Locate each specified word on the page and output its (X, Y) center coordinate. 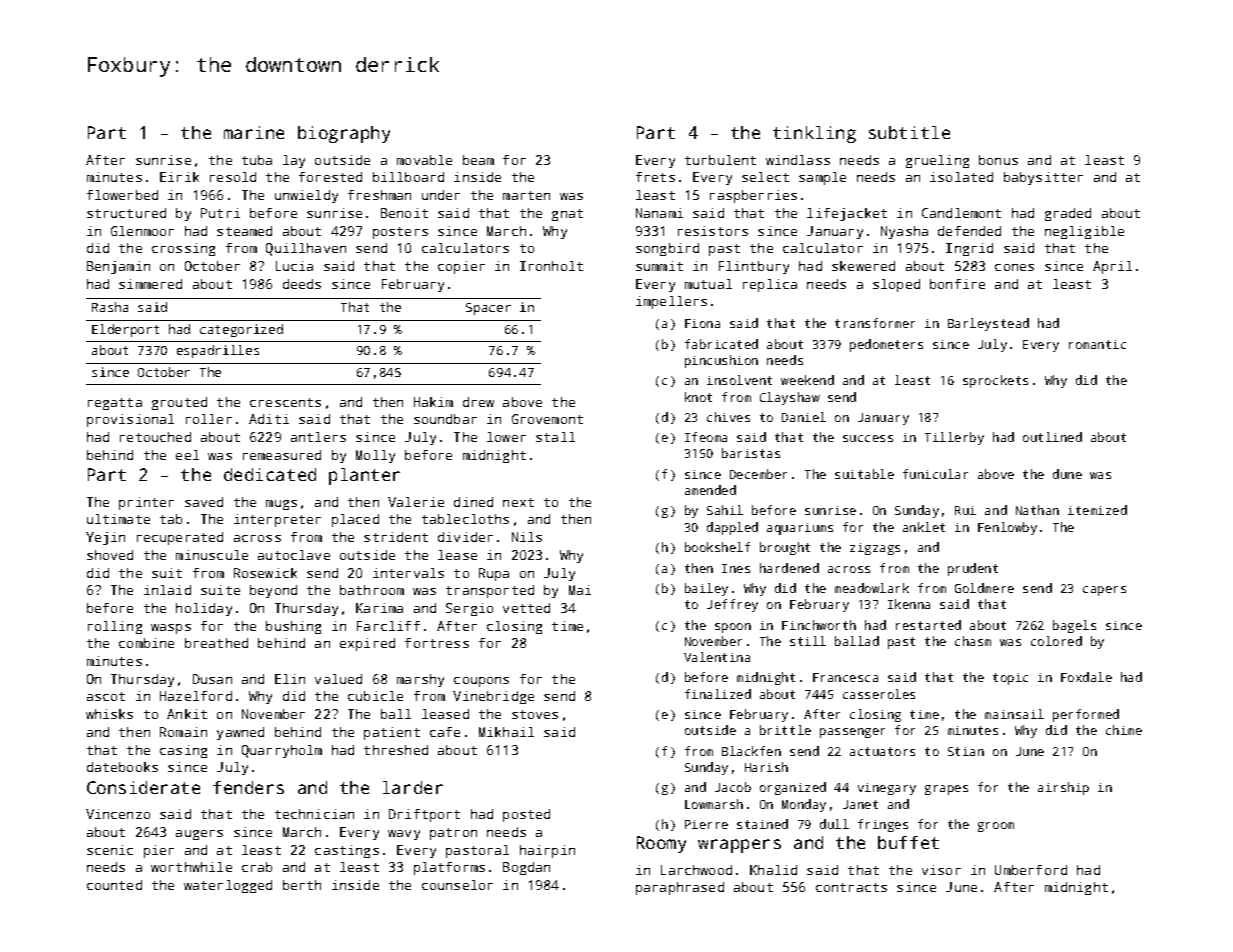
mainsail (1014, 714)
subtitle (909, 132)
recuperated (180, 538)
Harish (766, 767)
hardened (789, 568)
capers (1104, 591)
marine (254, 132)
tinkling (814, 134)
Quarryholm (282, 751)
